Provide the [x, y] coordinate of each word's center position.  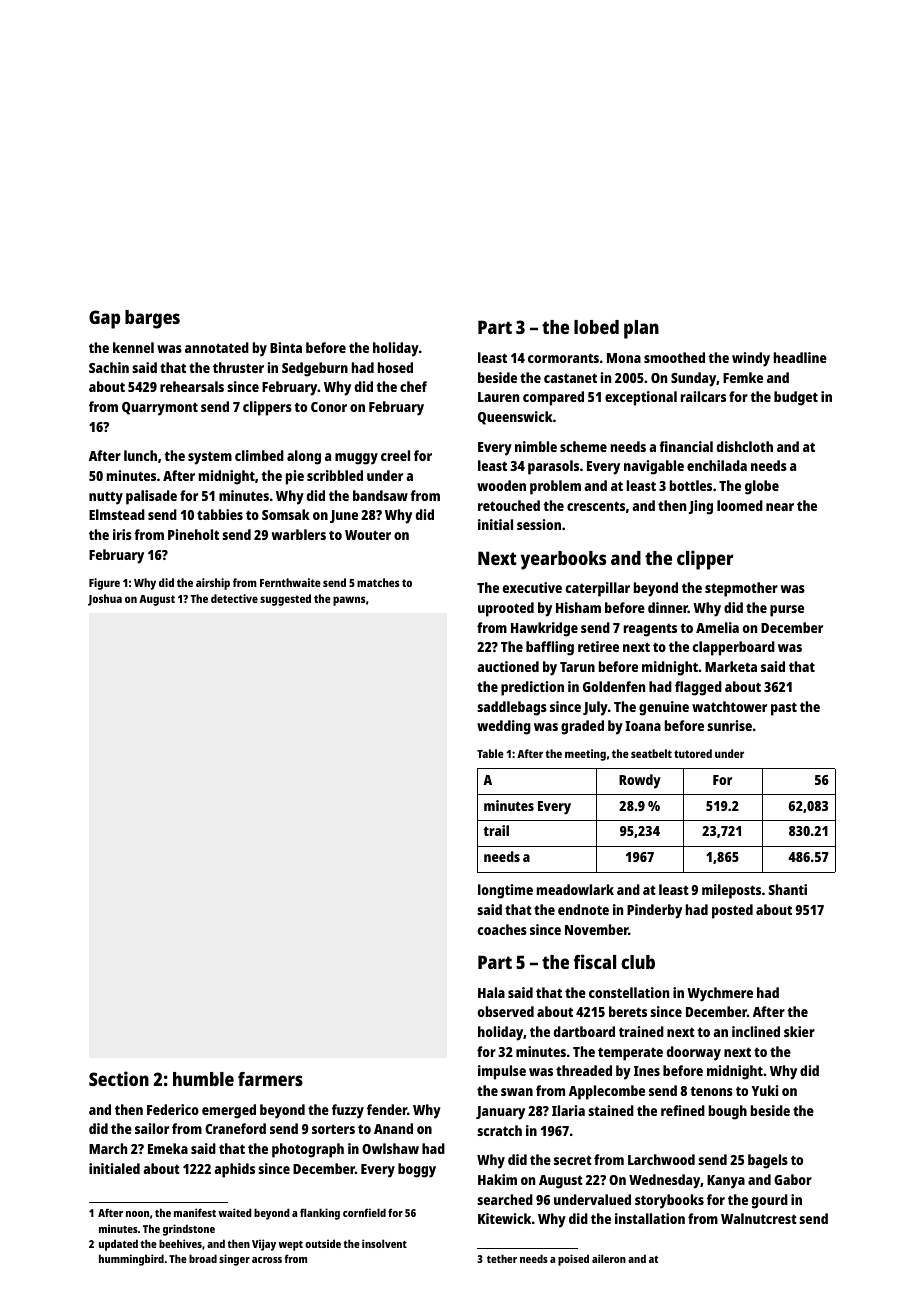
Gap [104, 319]
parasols [553, 467]
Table [490, 753]
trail [496, 830]
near [780, 507]
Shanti [787, 889]
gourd [770, 1201]
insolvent [384, 1243]
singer [234, 1260]
